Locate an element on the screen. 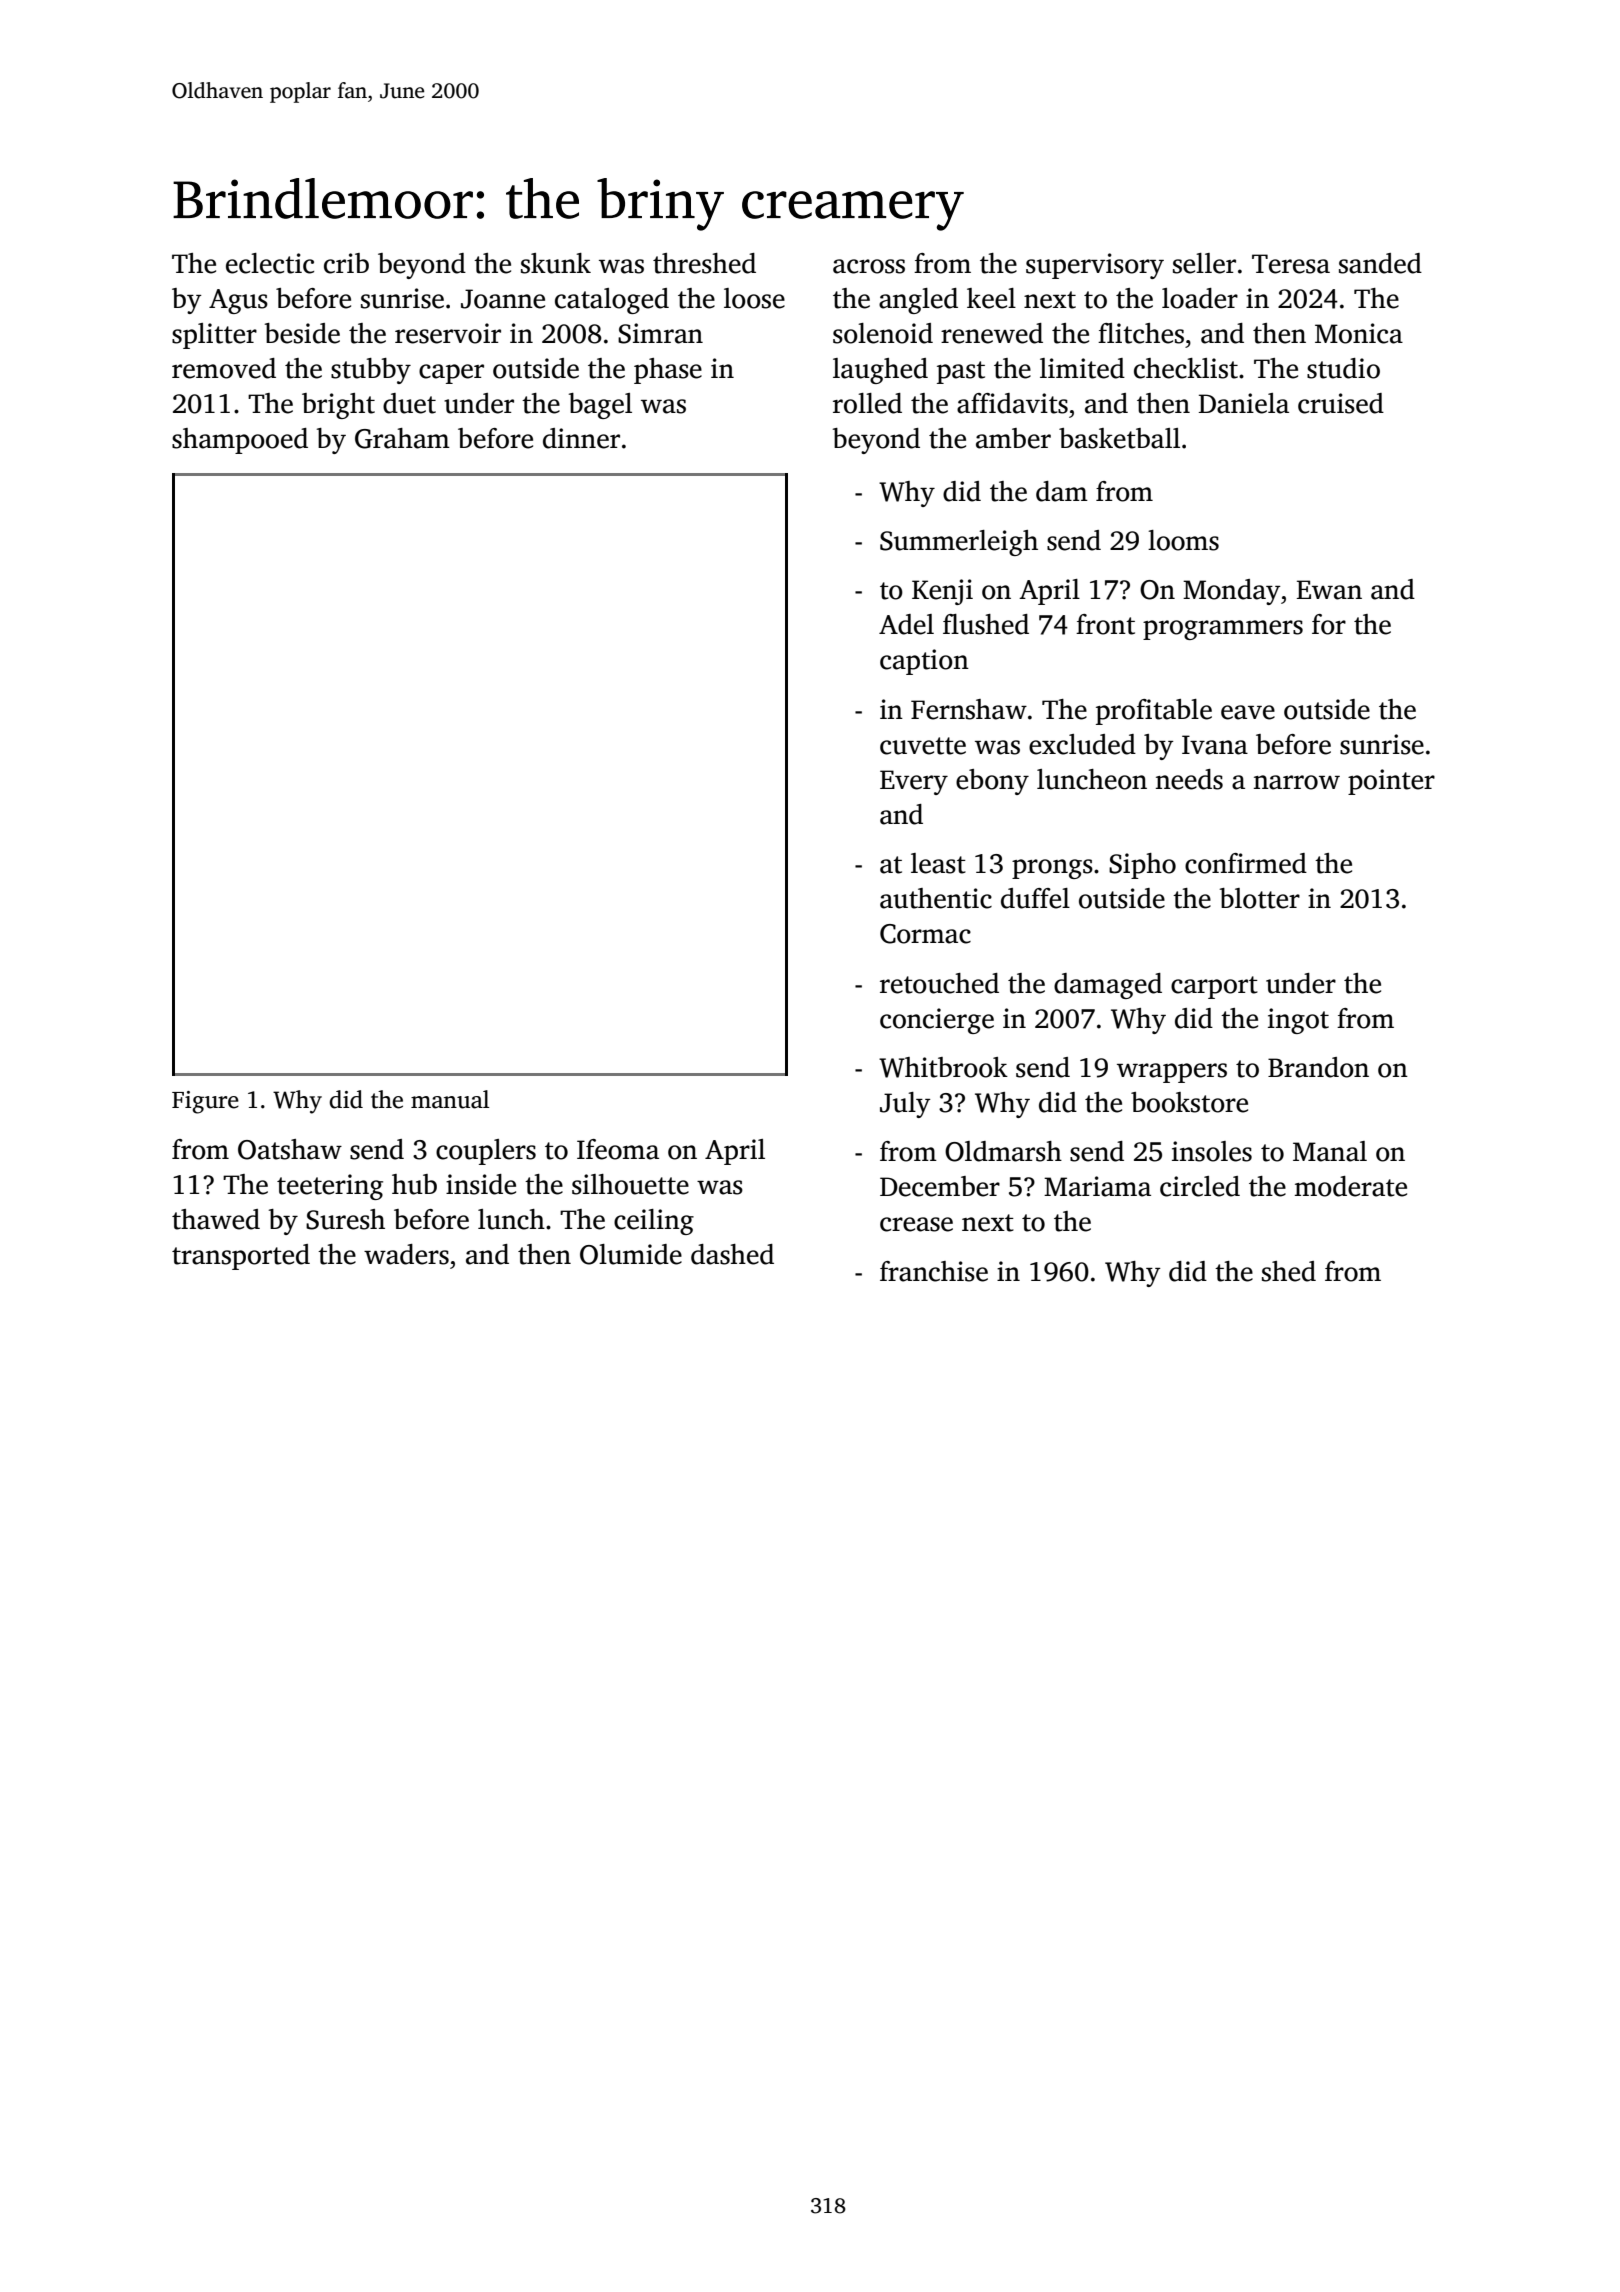  sanded is located at coordinates (1380, 263).
